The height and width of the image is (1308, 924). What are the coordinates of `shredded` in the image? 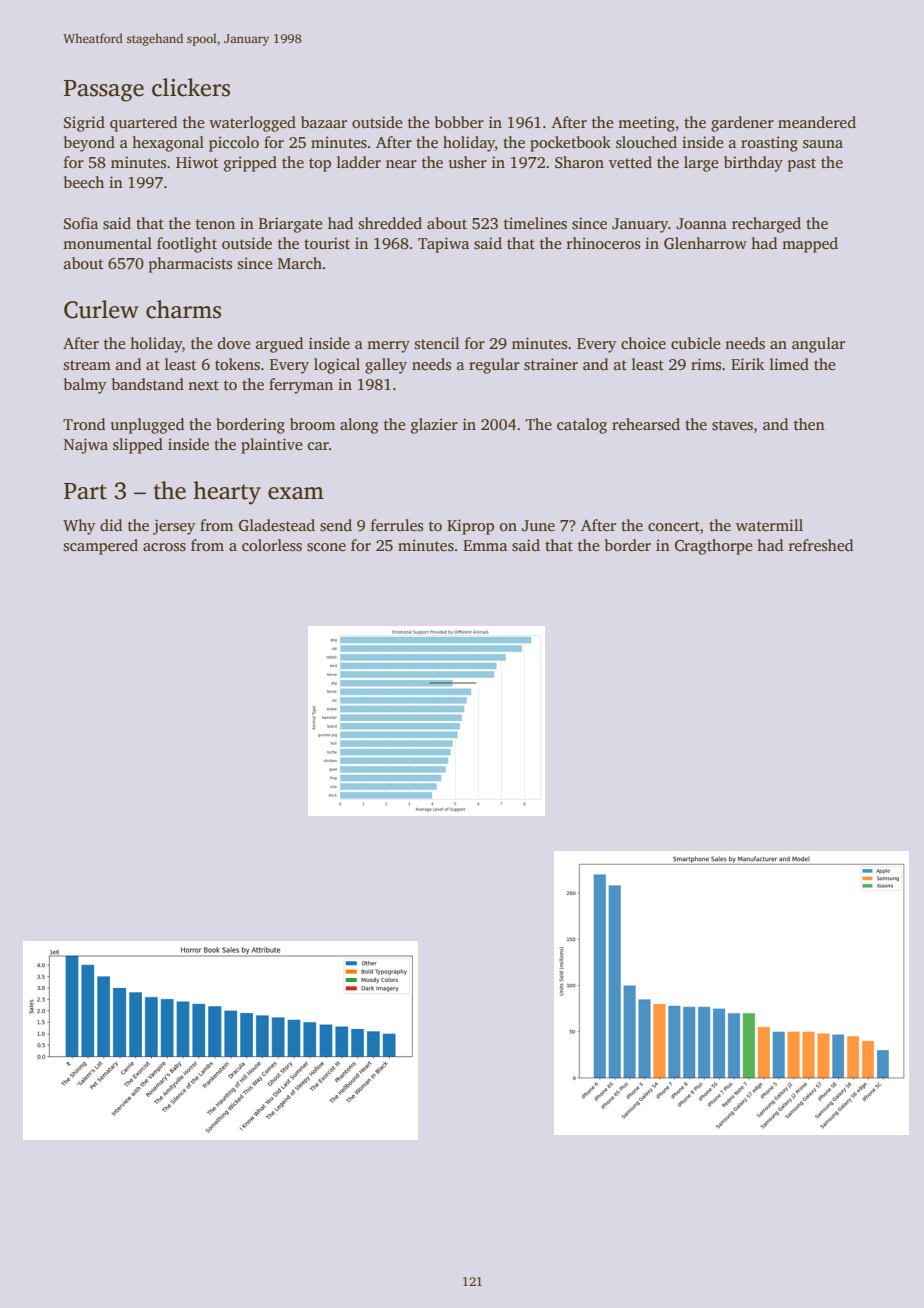 It's located at (390, 223).
